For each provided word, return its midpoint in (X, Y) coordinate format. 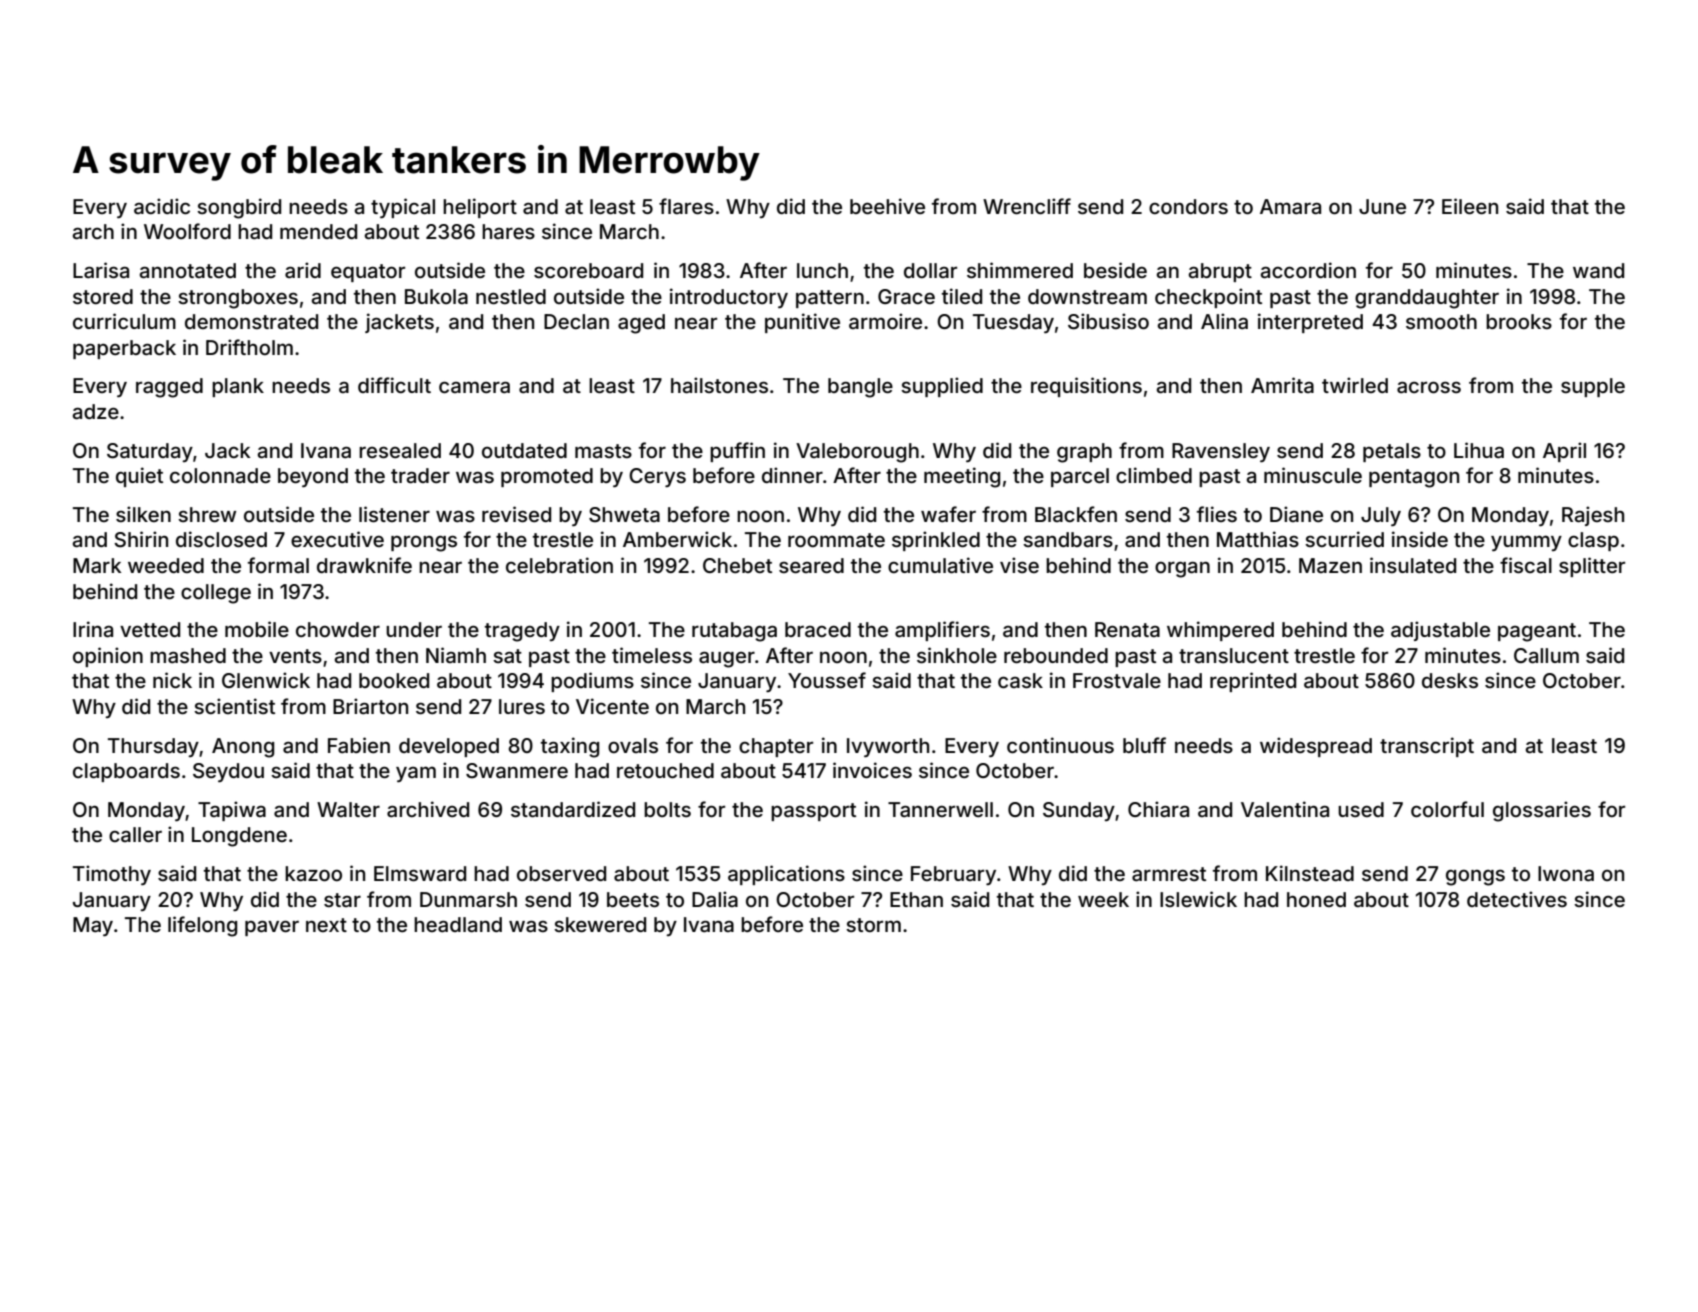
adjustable (1440, 631)
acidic (162, 206)
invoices (872, 770)
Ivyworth (888, 747)
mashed (188, 655)
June (1382, 206)
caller (135, 834)
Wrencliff (1027, 206)
